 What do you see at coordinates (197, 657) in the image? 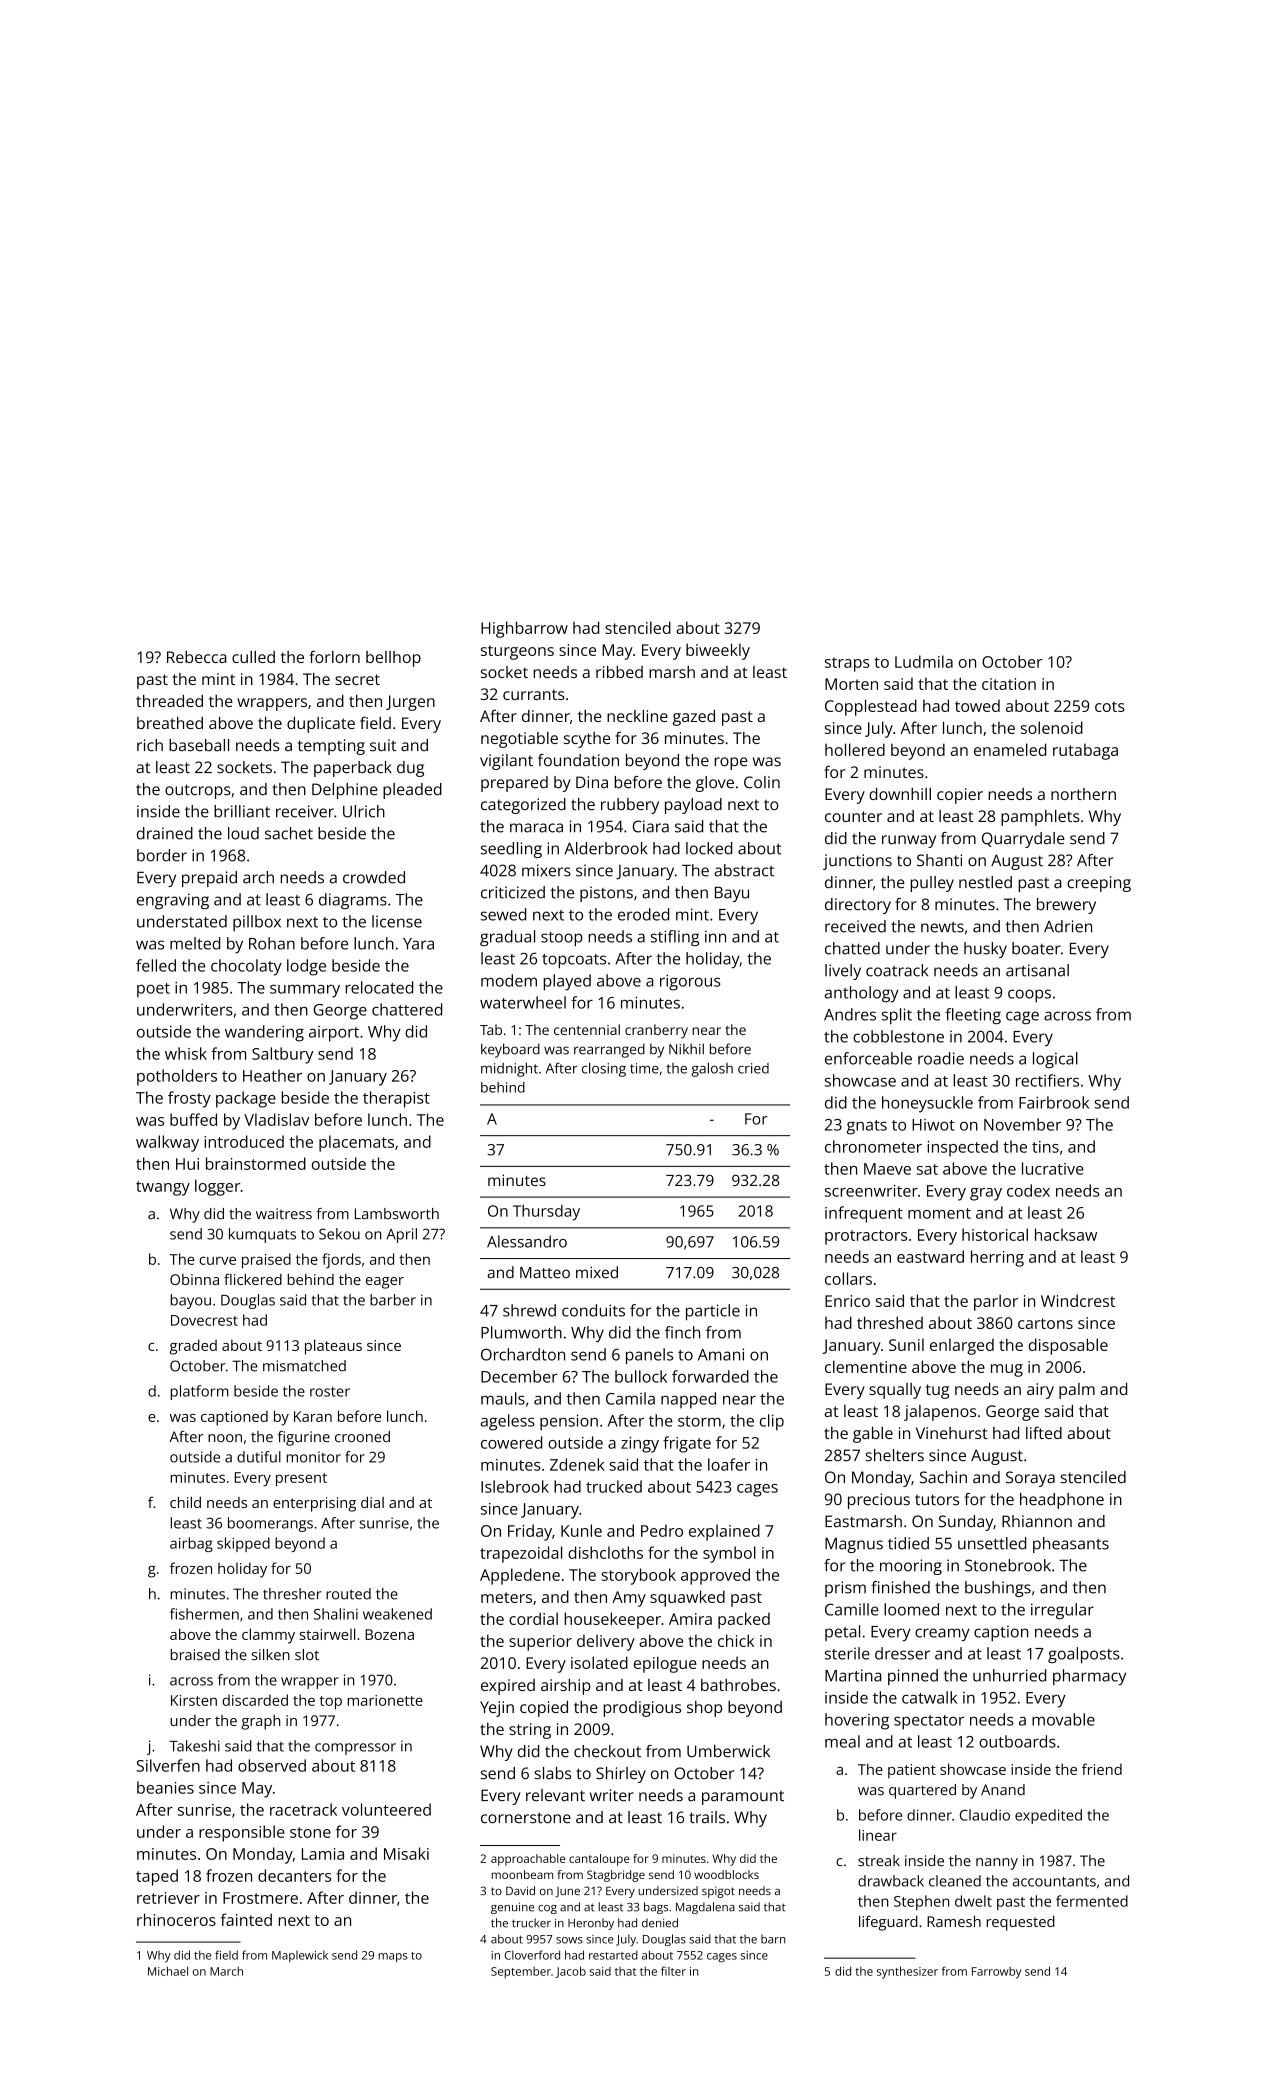
I see `Rebecca` at bounding box center [197, 657].
